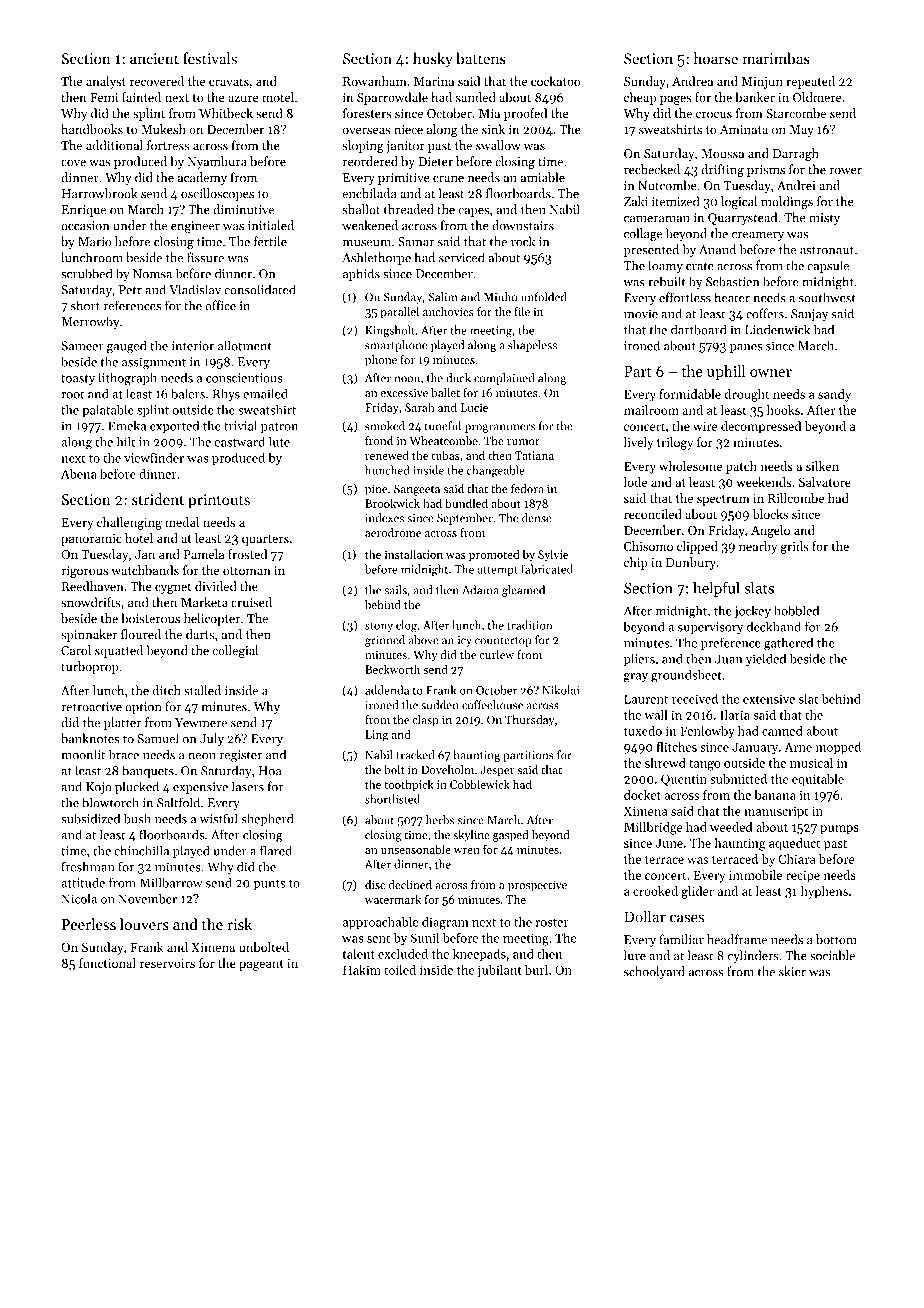 The width and height of the screenshot is (924, 1308). I want to click on dartboard, so click(699, 329).
